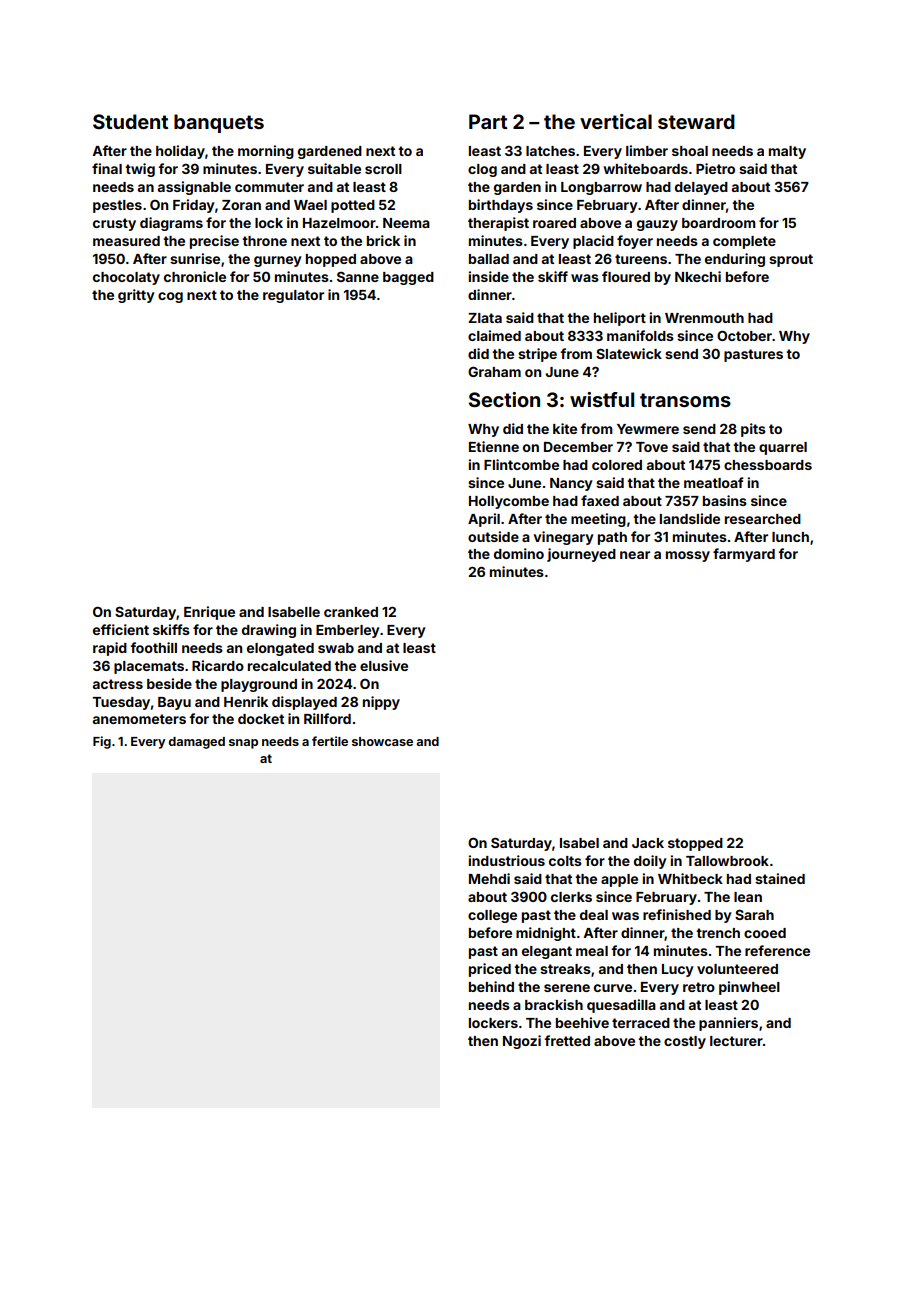  Describe the element at coordinates (696, 121) in the screenshot. I see `steward` at that location.
